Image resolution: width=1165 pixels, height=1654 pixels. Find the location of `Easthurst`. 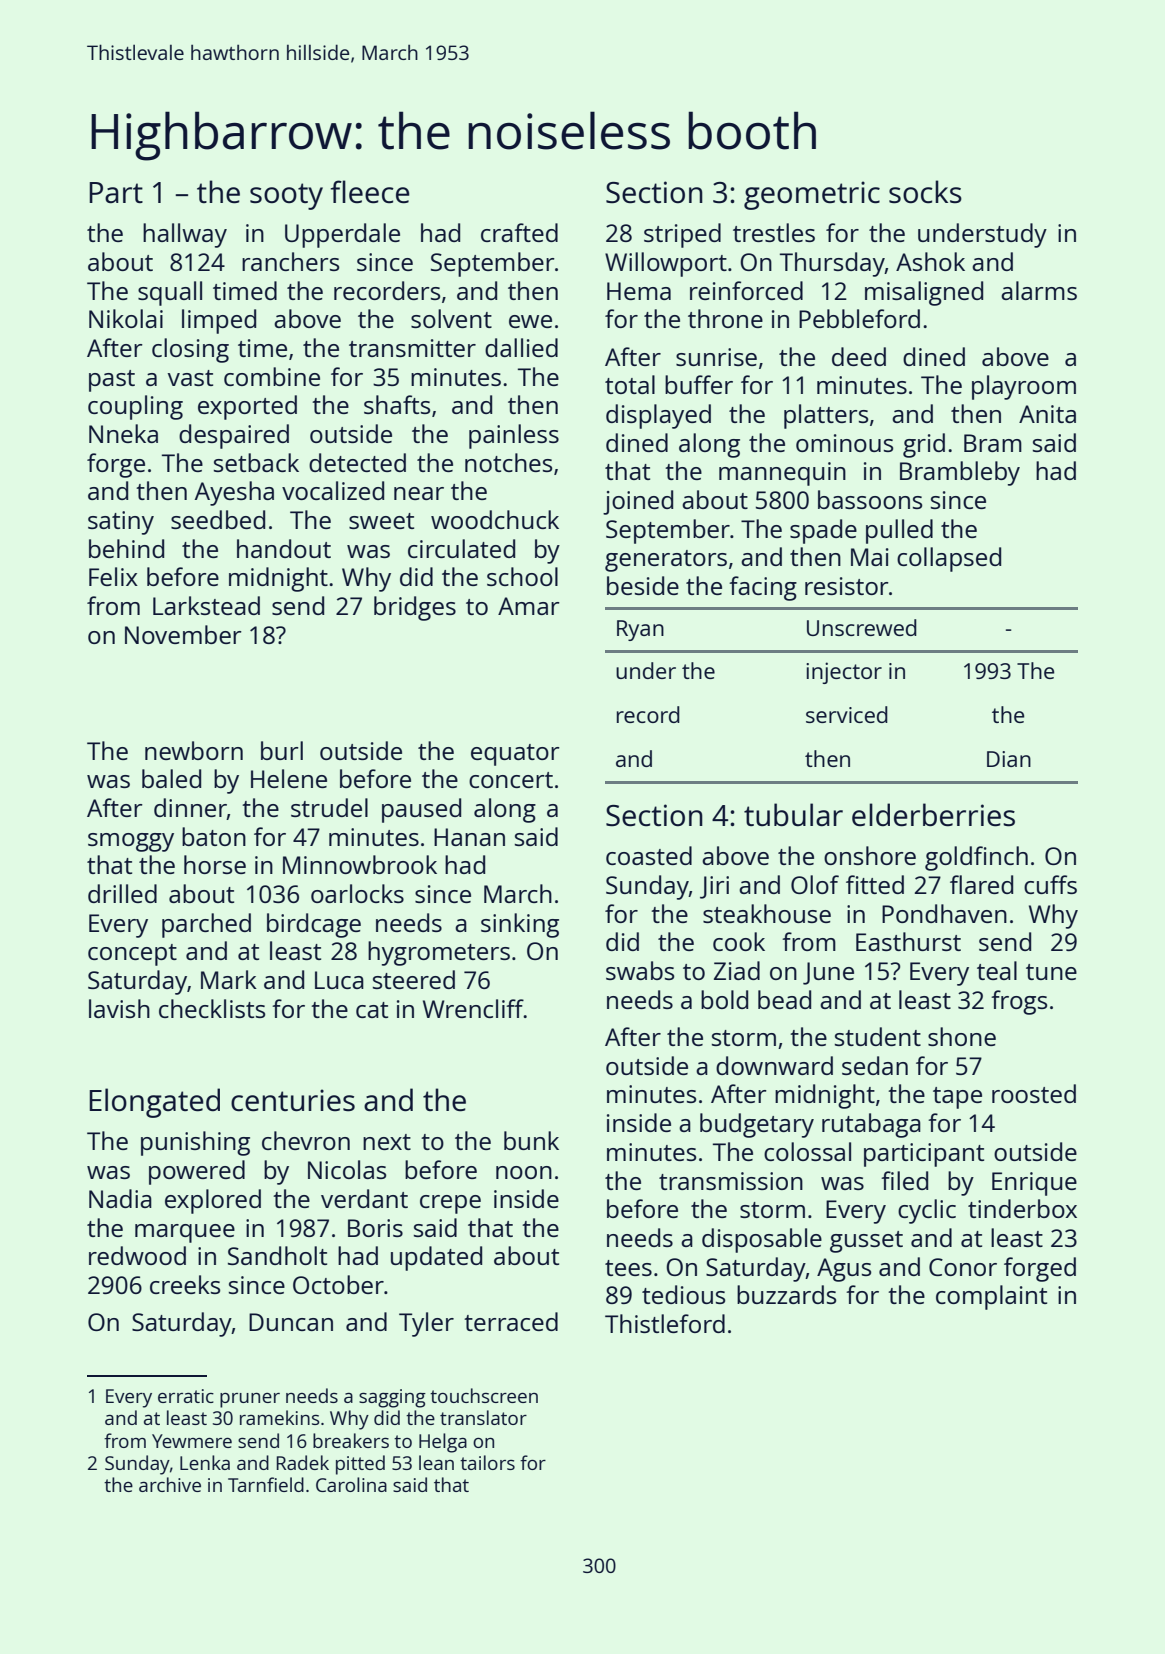

Easthurst is located at coordinates (908, 941).
